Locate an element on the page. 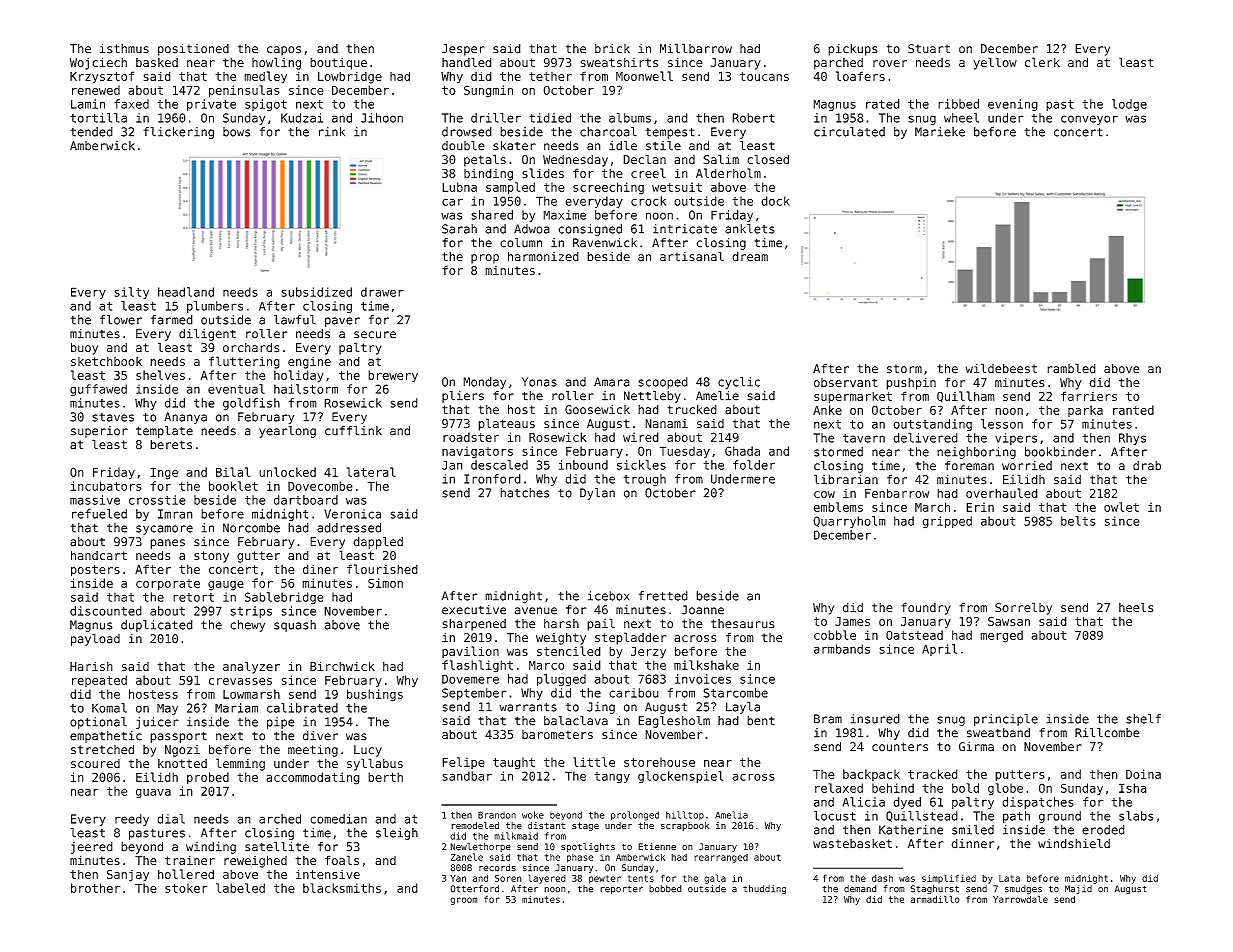  crock is located at coordinates (648, 201).
